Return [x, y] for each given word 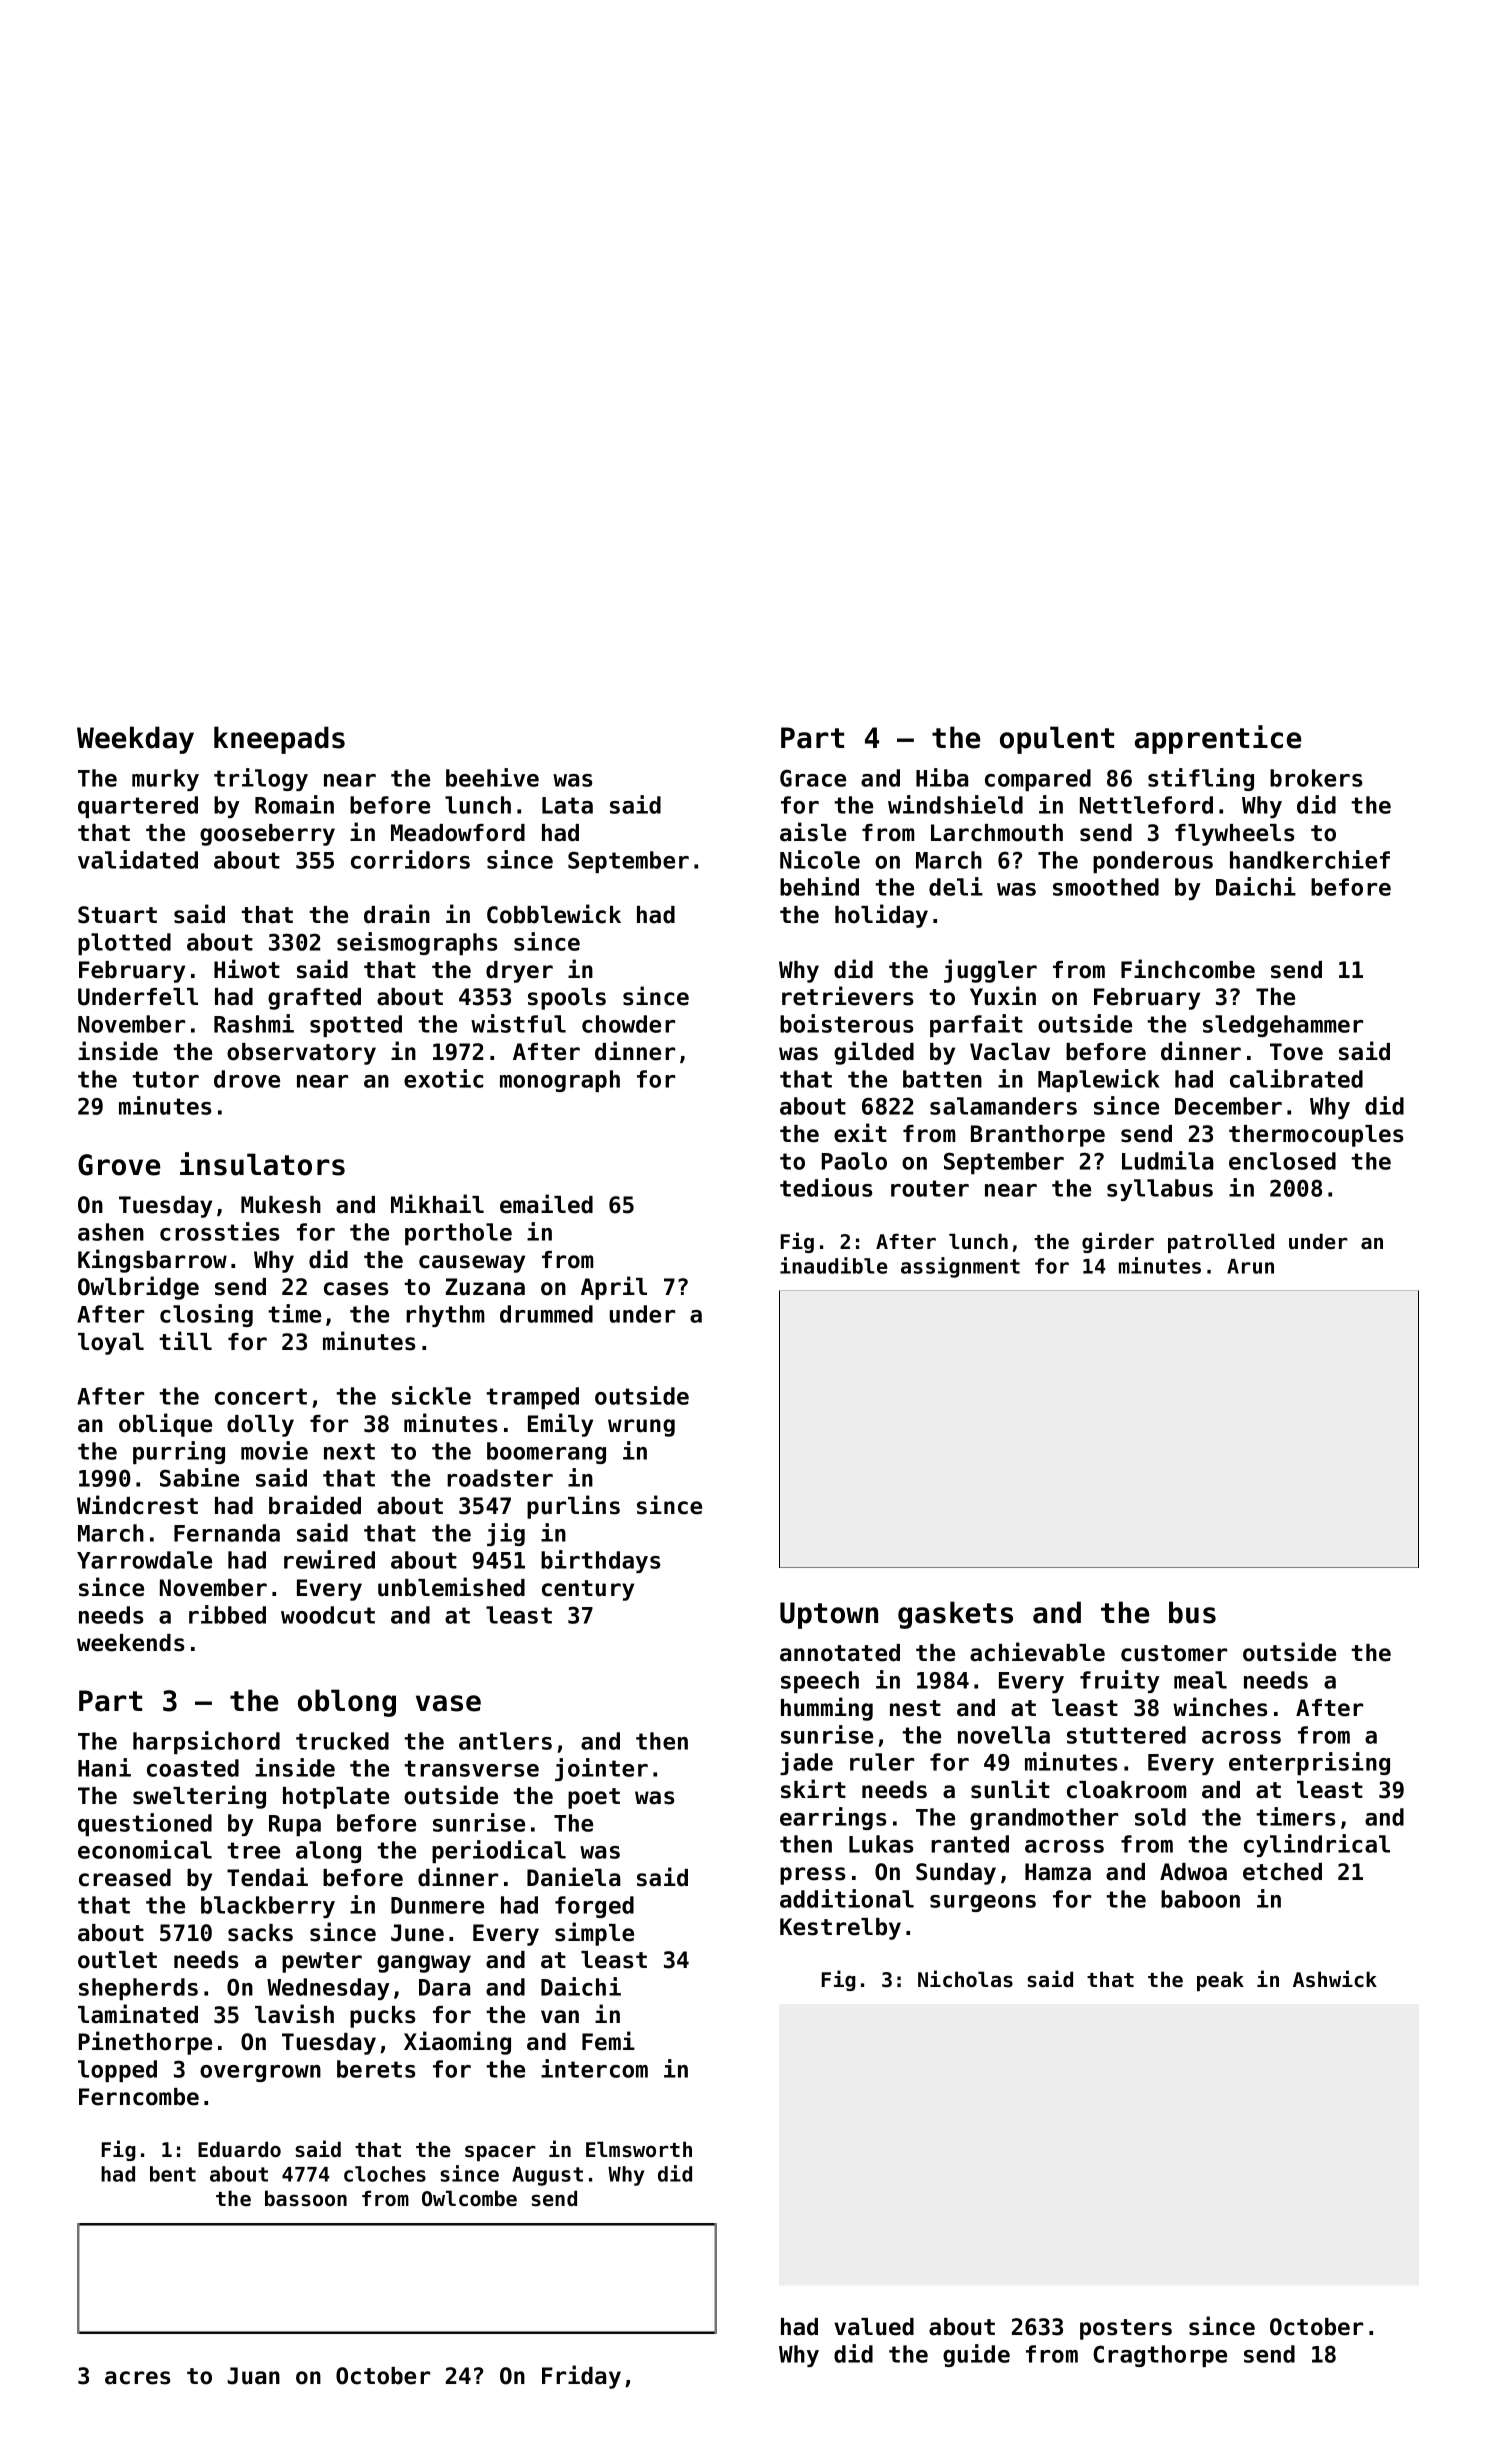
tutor [165, 1079]
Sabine [199, 1477]
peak [1220, 1981]
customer [1174, 1653]
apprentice [1218, 739]
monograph [560, 1081]
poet [594, 1798]
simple [594, 1934]
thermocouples [1316, 1136]
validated [138, 859]
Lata [567, 805]
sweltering [199, 1797]
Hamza [1058, 1872]
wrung [641, 1428]
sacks [260, 1933]
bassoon [306, 2198]
